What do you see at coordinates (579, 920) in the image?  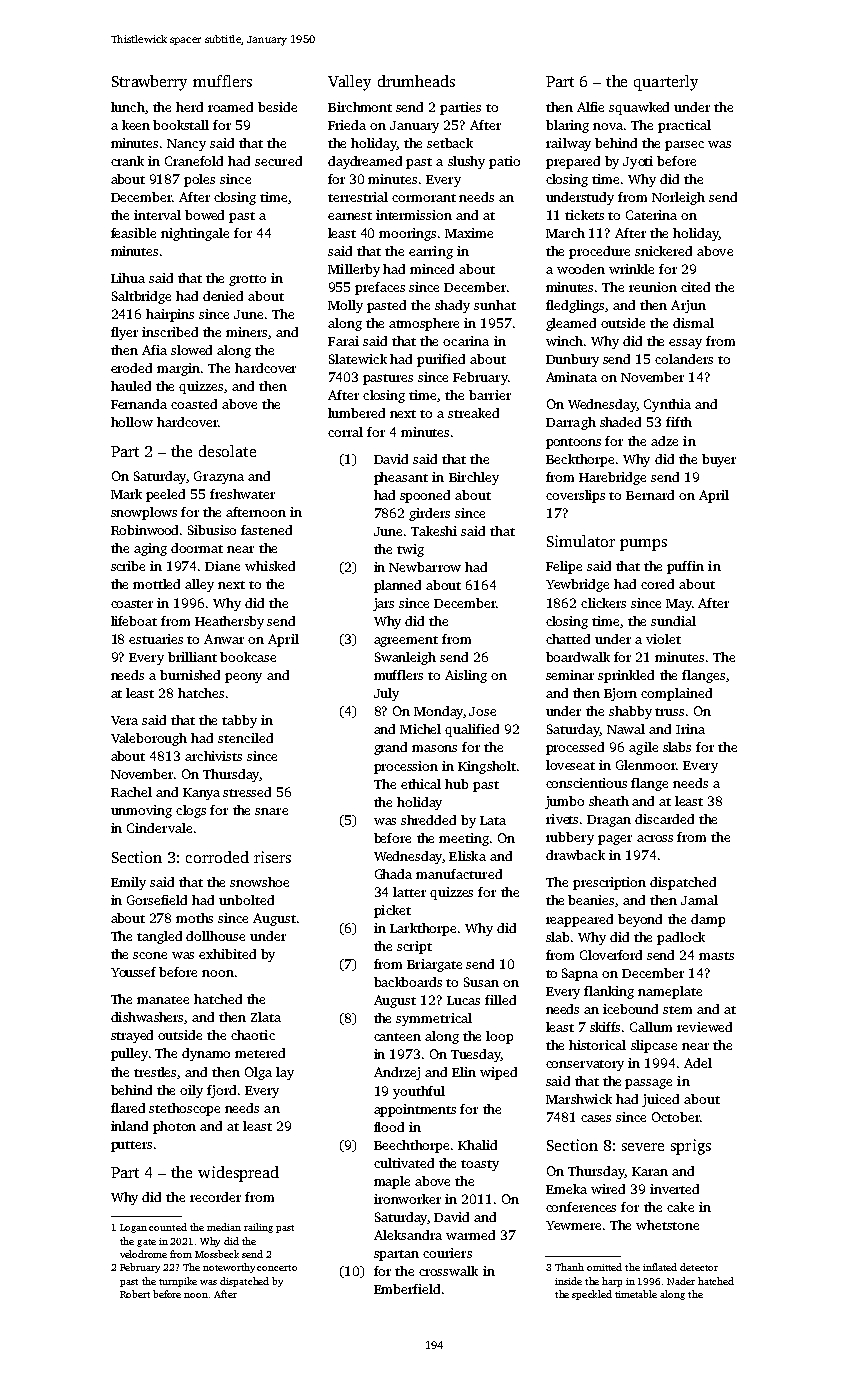 I see `reappeared` at bounding box center [579, 920].
